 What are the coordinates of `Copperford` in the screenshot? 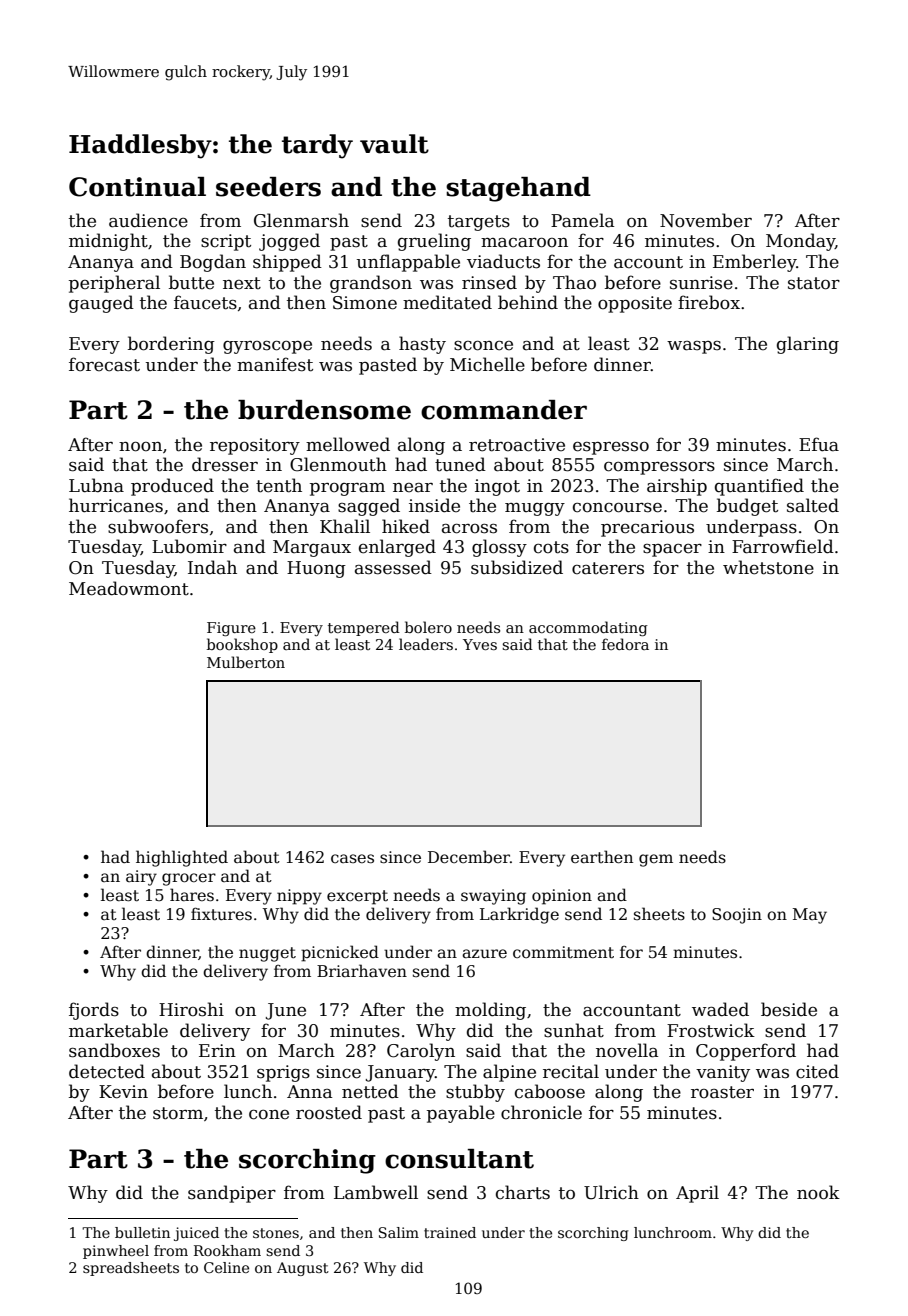 It's located at (746, 1052).
